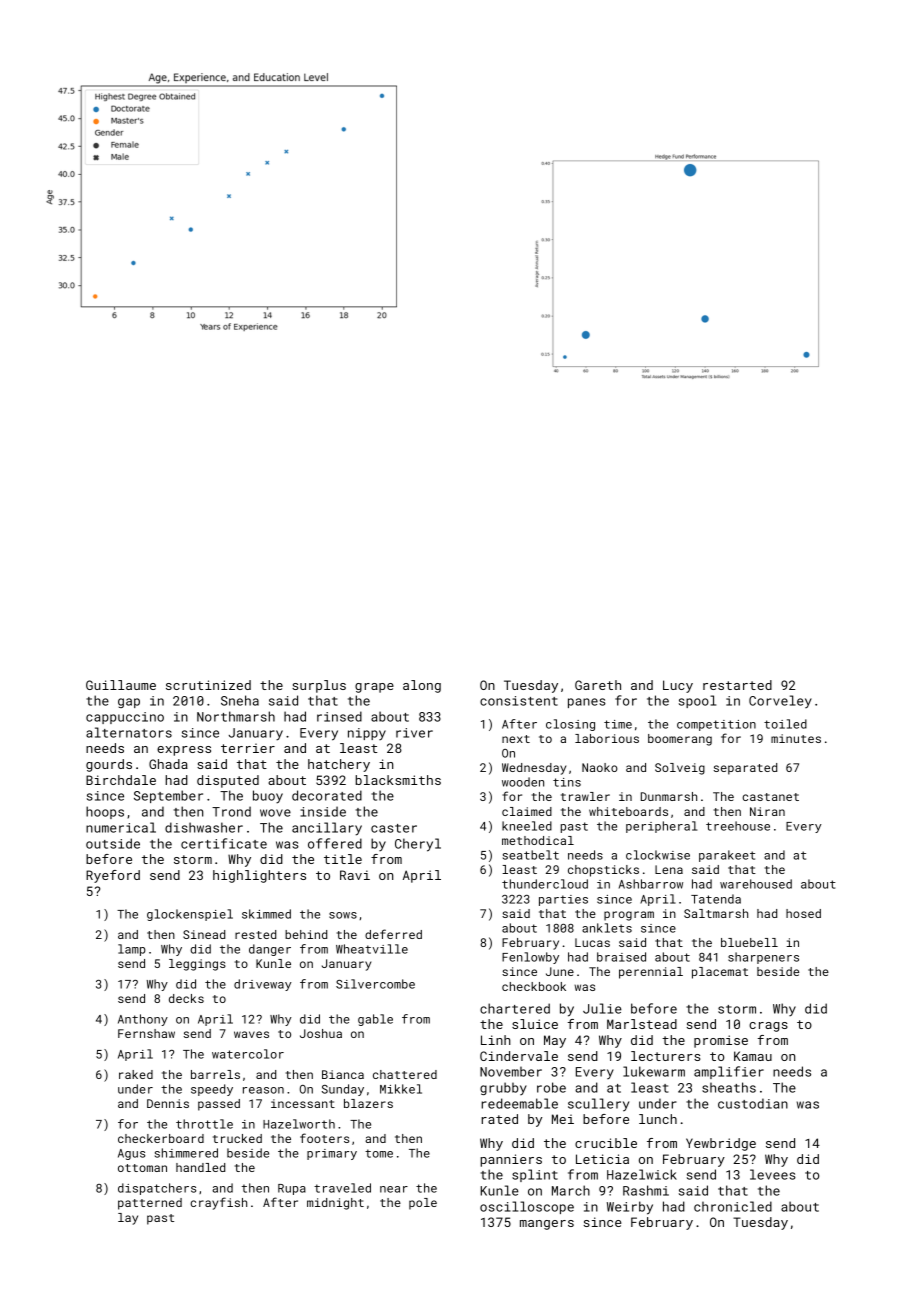 This page has width=924, height=1308. Describe the element at coordinates (737, 685) in the page. I see `restarted` at that location.
